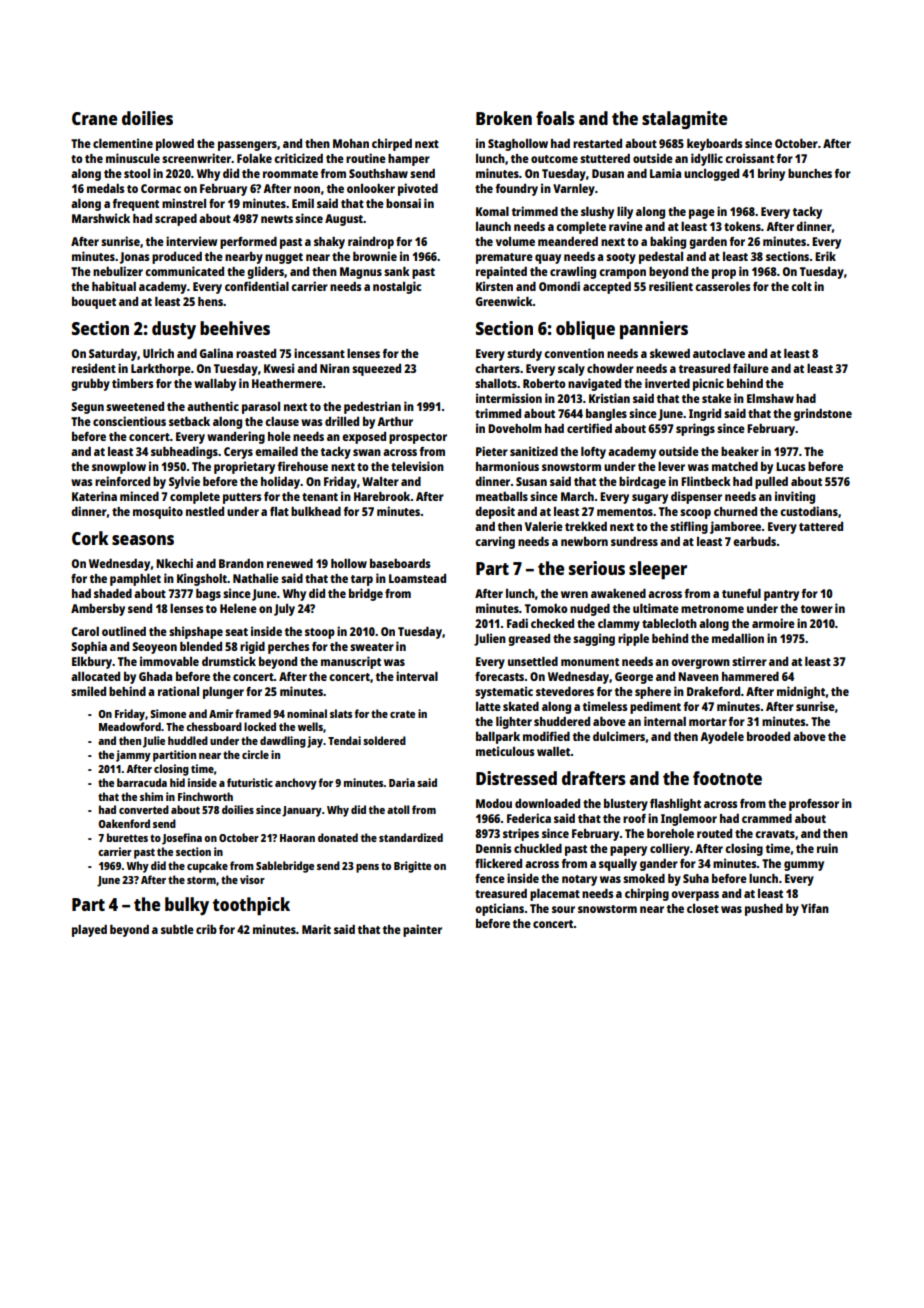  I want to click on keyboards, so click(714, 145).
